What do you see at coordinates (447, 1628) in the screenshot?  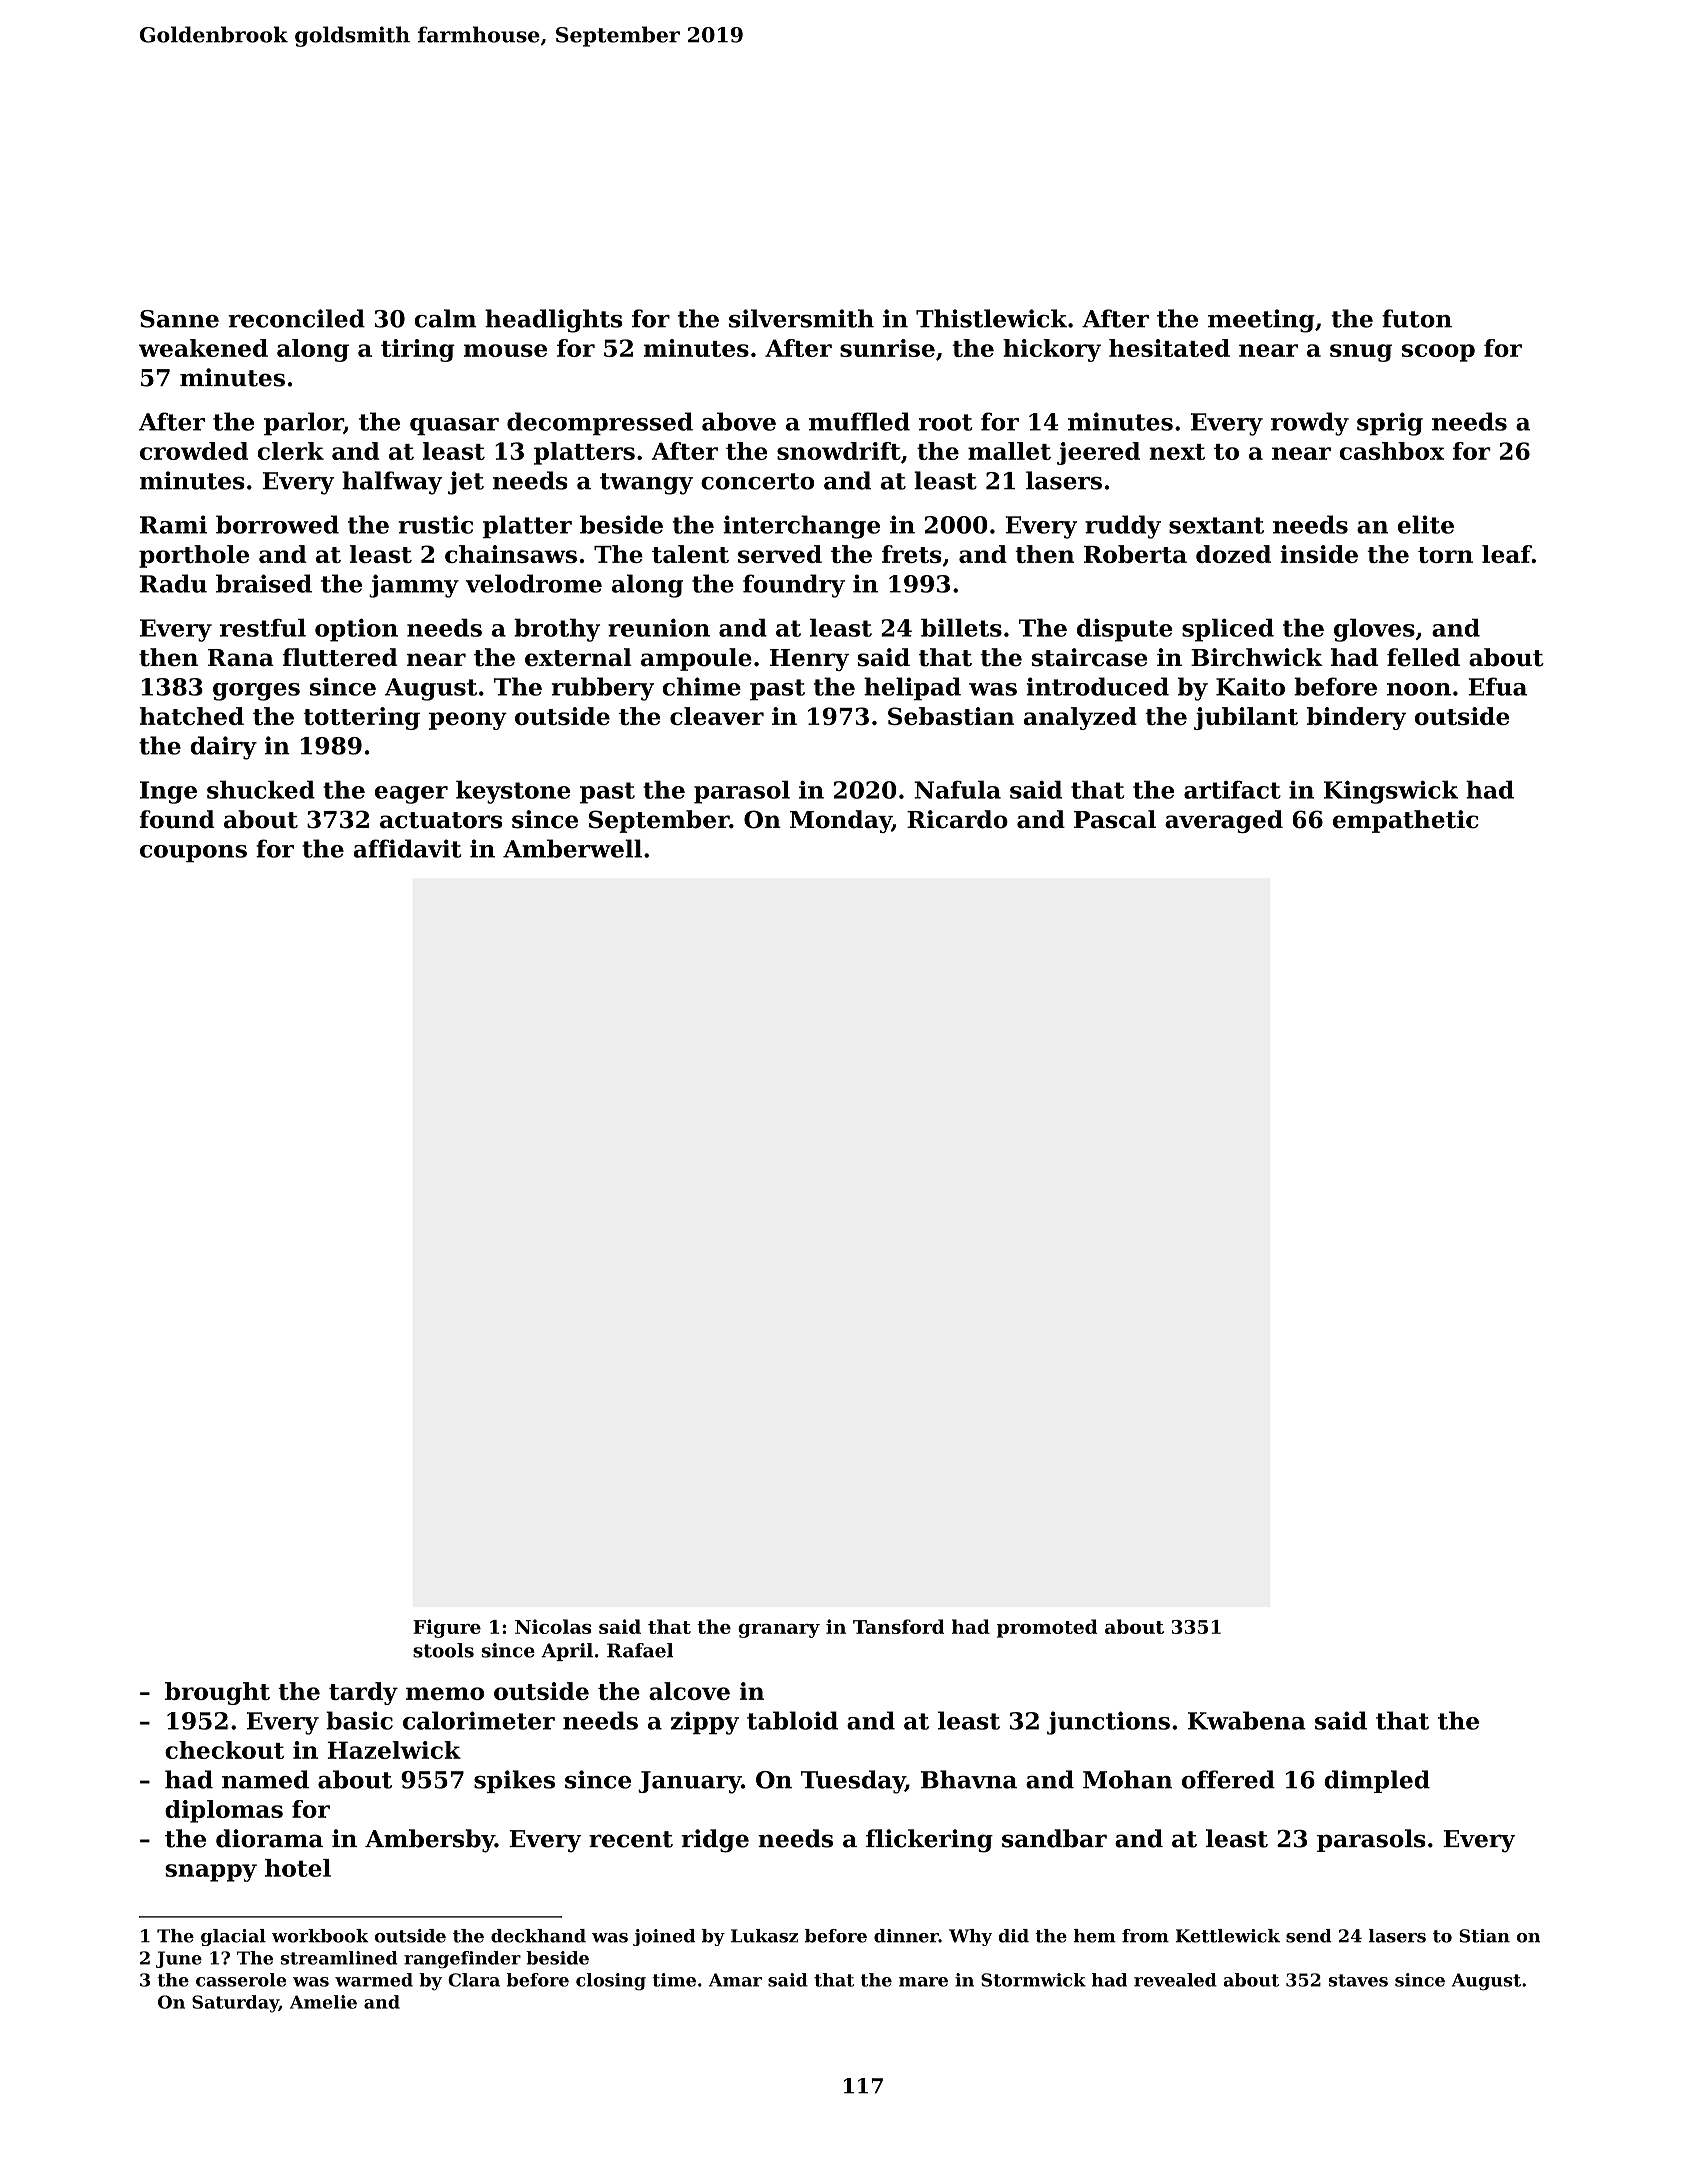 I see `Figure` at bounding box center [447, 1628].
